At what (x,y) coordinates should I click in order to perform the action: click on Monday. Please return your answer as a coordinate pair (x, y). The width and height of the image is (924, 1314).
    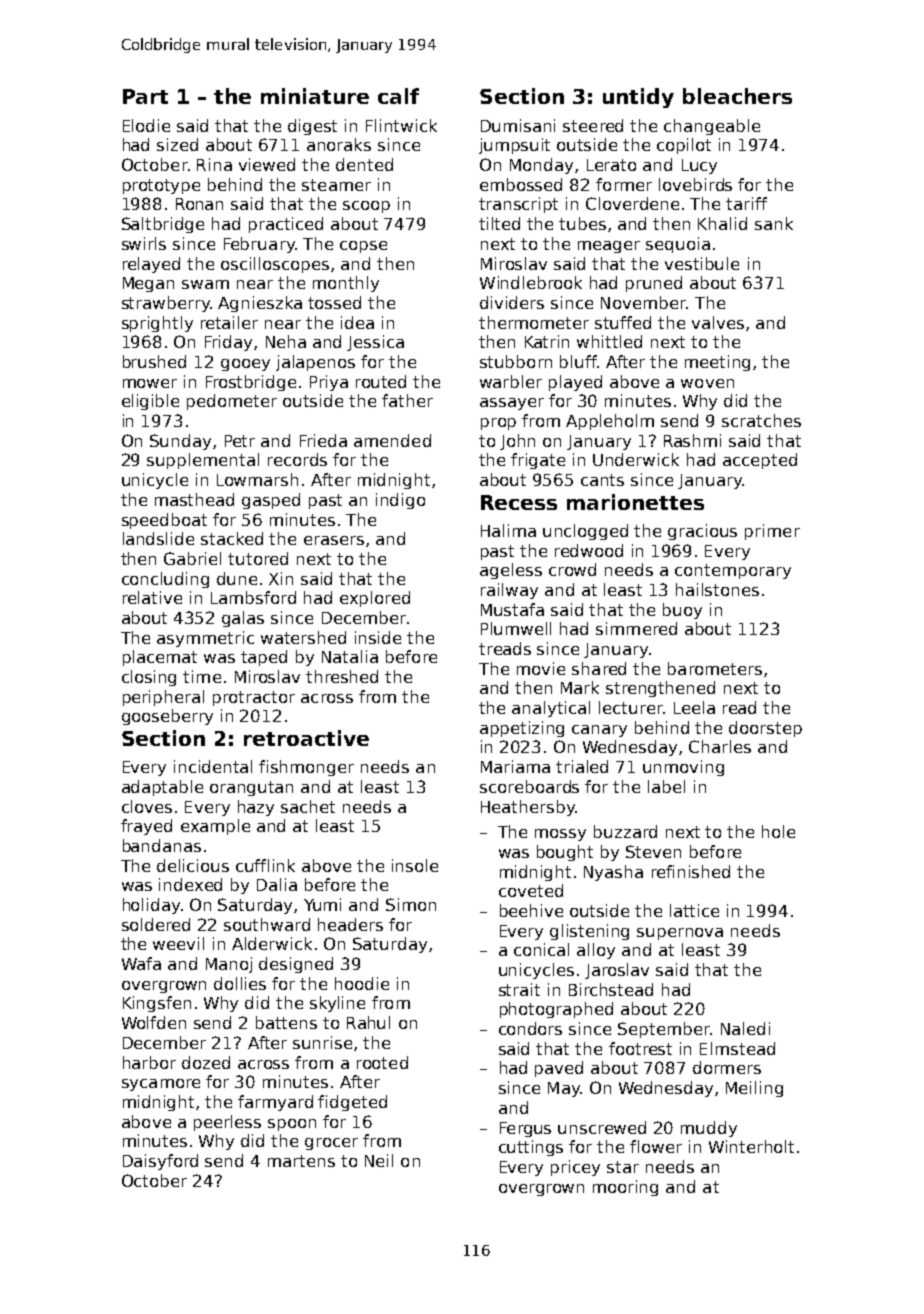
    Looking at the image, I should click on (541, 166).
